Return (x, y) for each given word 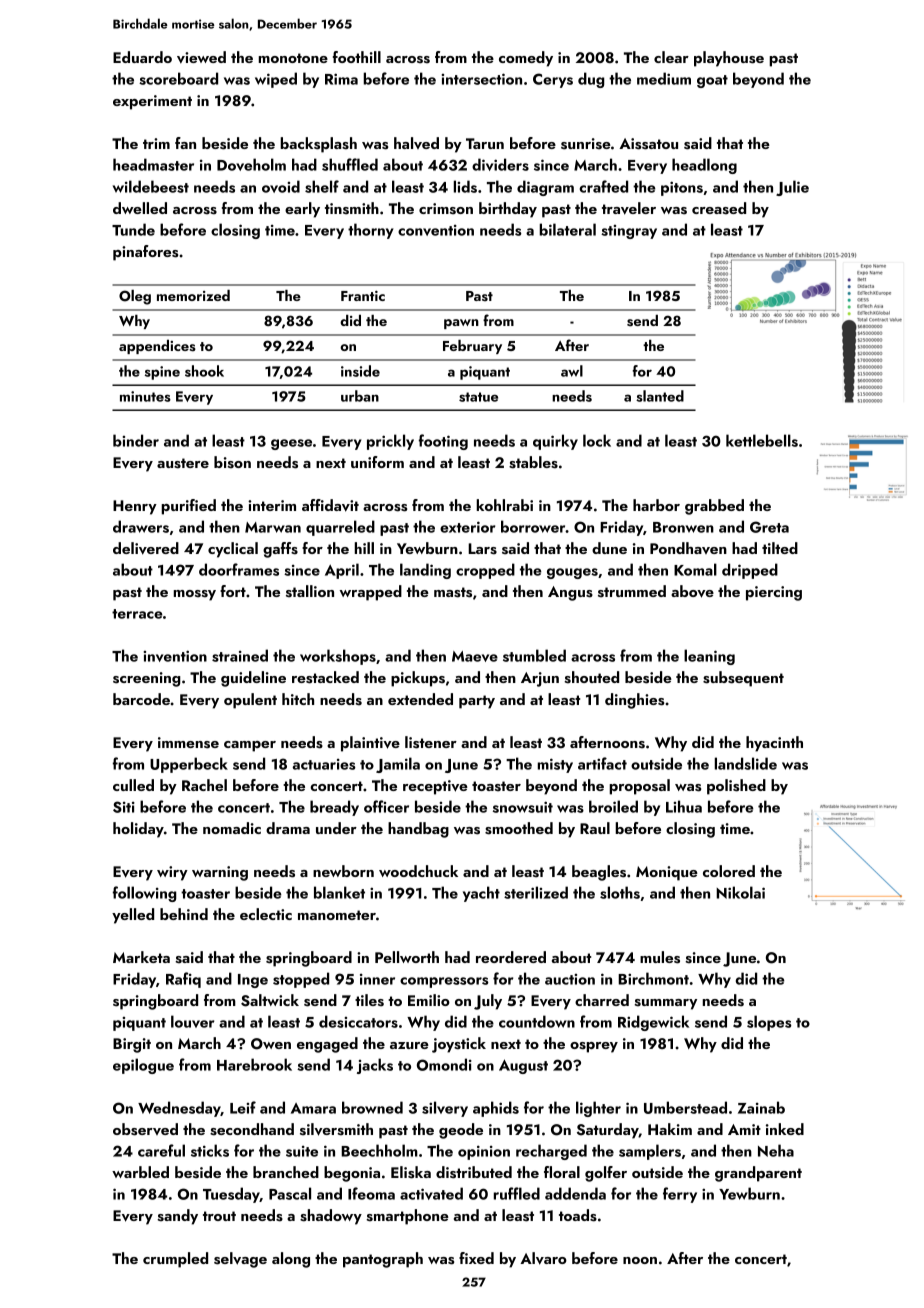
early (302, 210)
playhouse (729, 59)
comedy (526, 59)
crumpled (175, 1260)
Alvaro (543, 1258)
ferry (680, 1195)
